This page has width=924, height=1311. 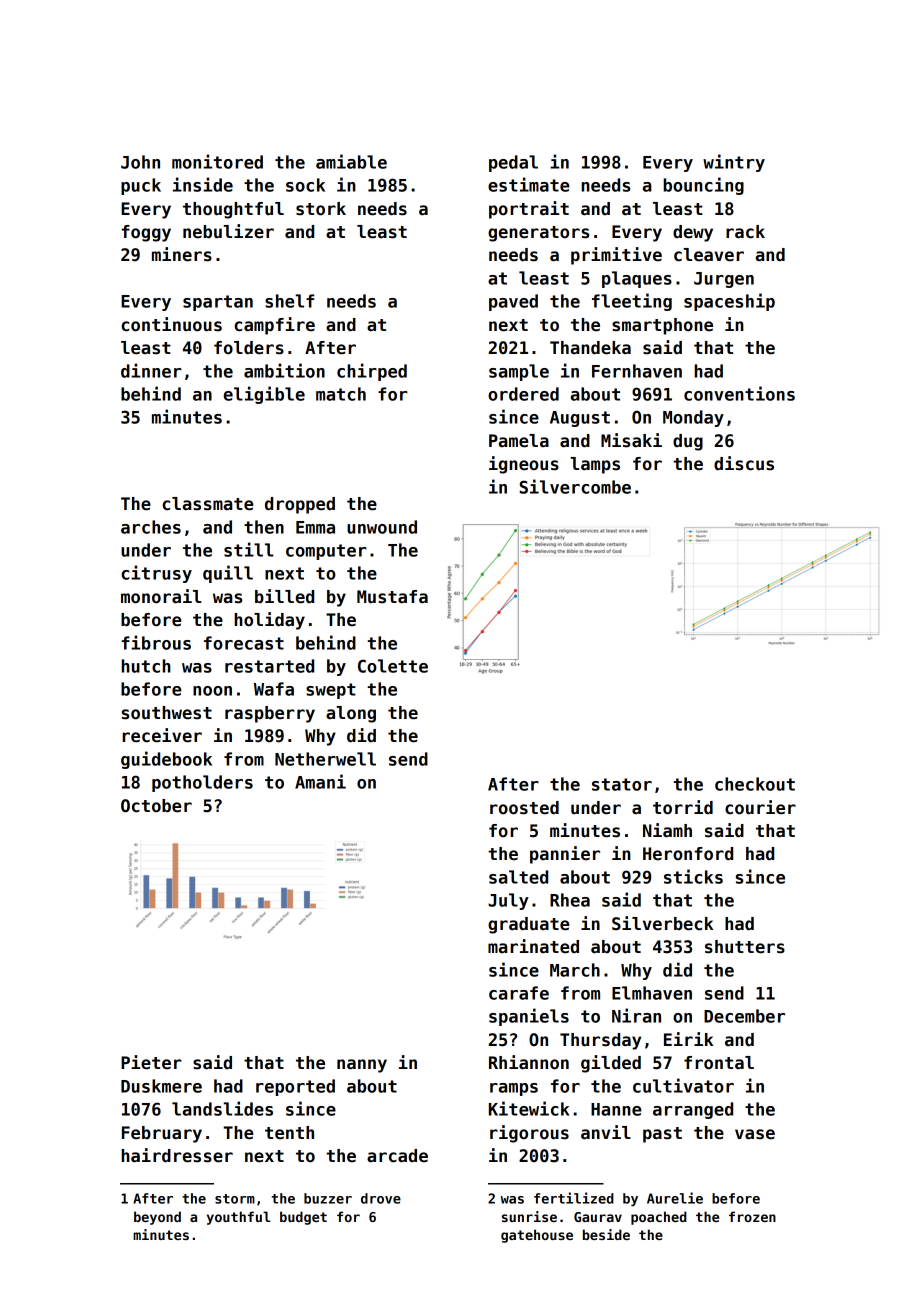 What do you see at coordinates (151, 527) in the page?
I see `arches` at bounding box center [151, 527].
